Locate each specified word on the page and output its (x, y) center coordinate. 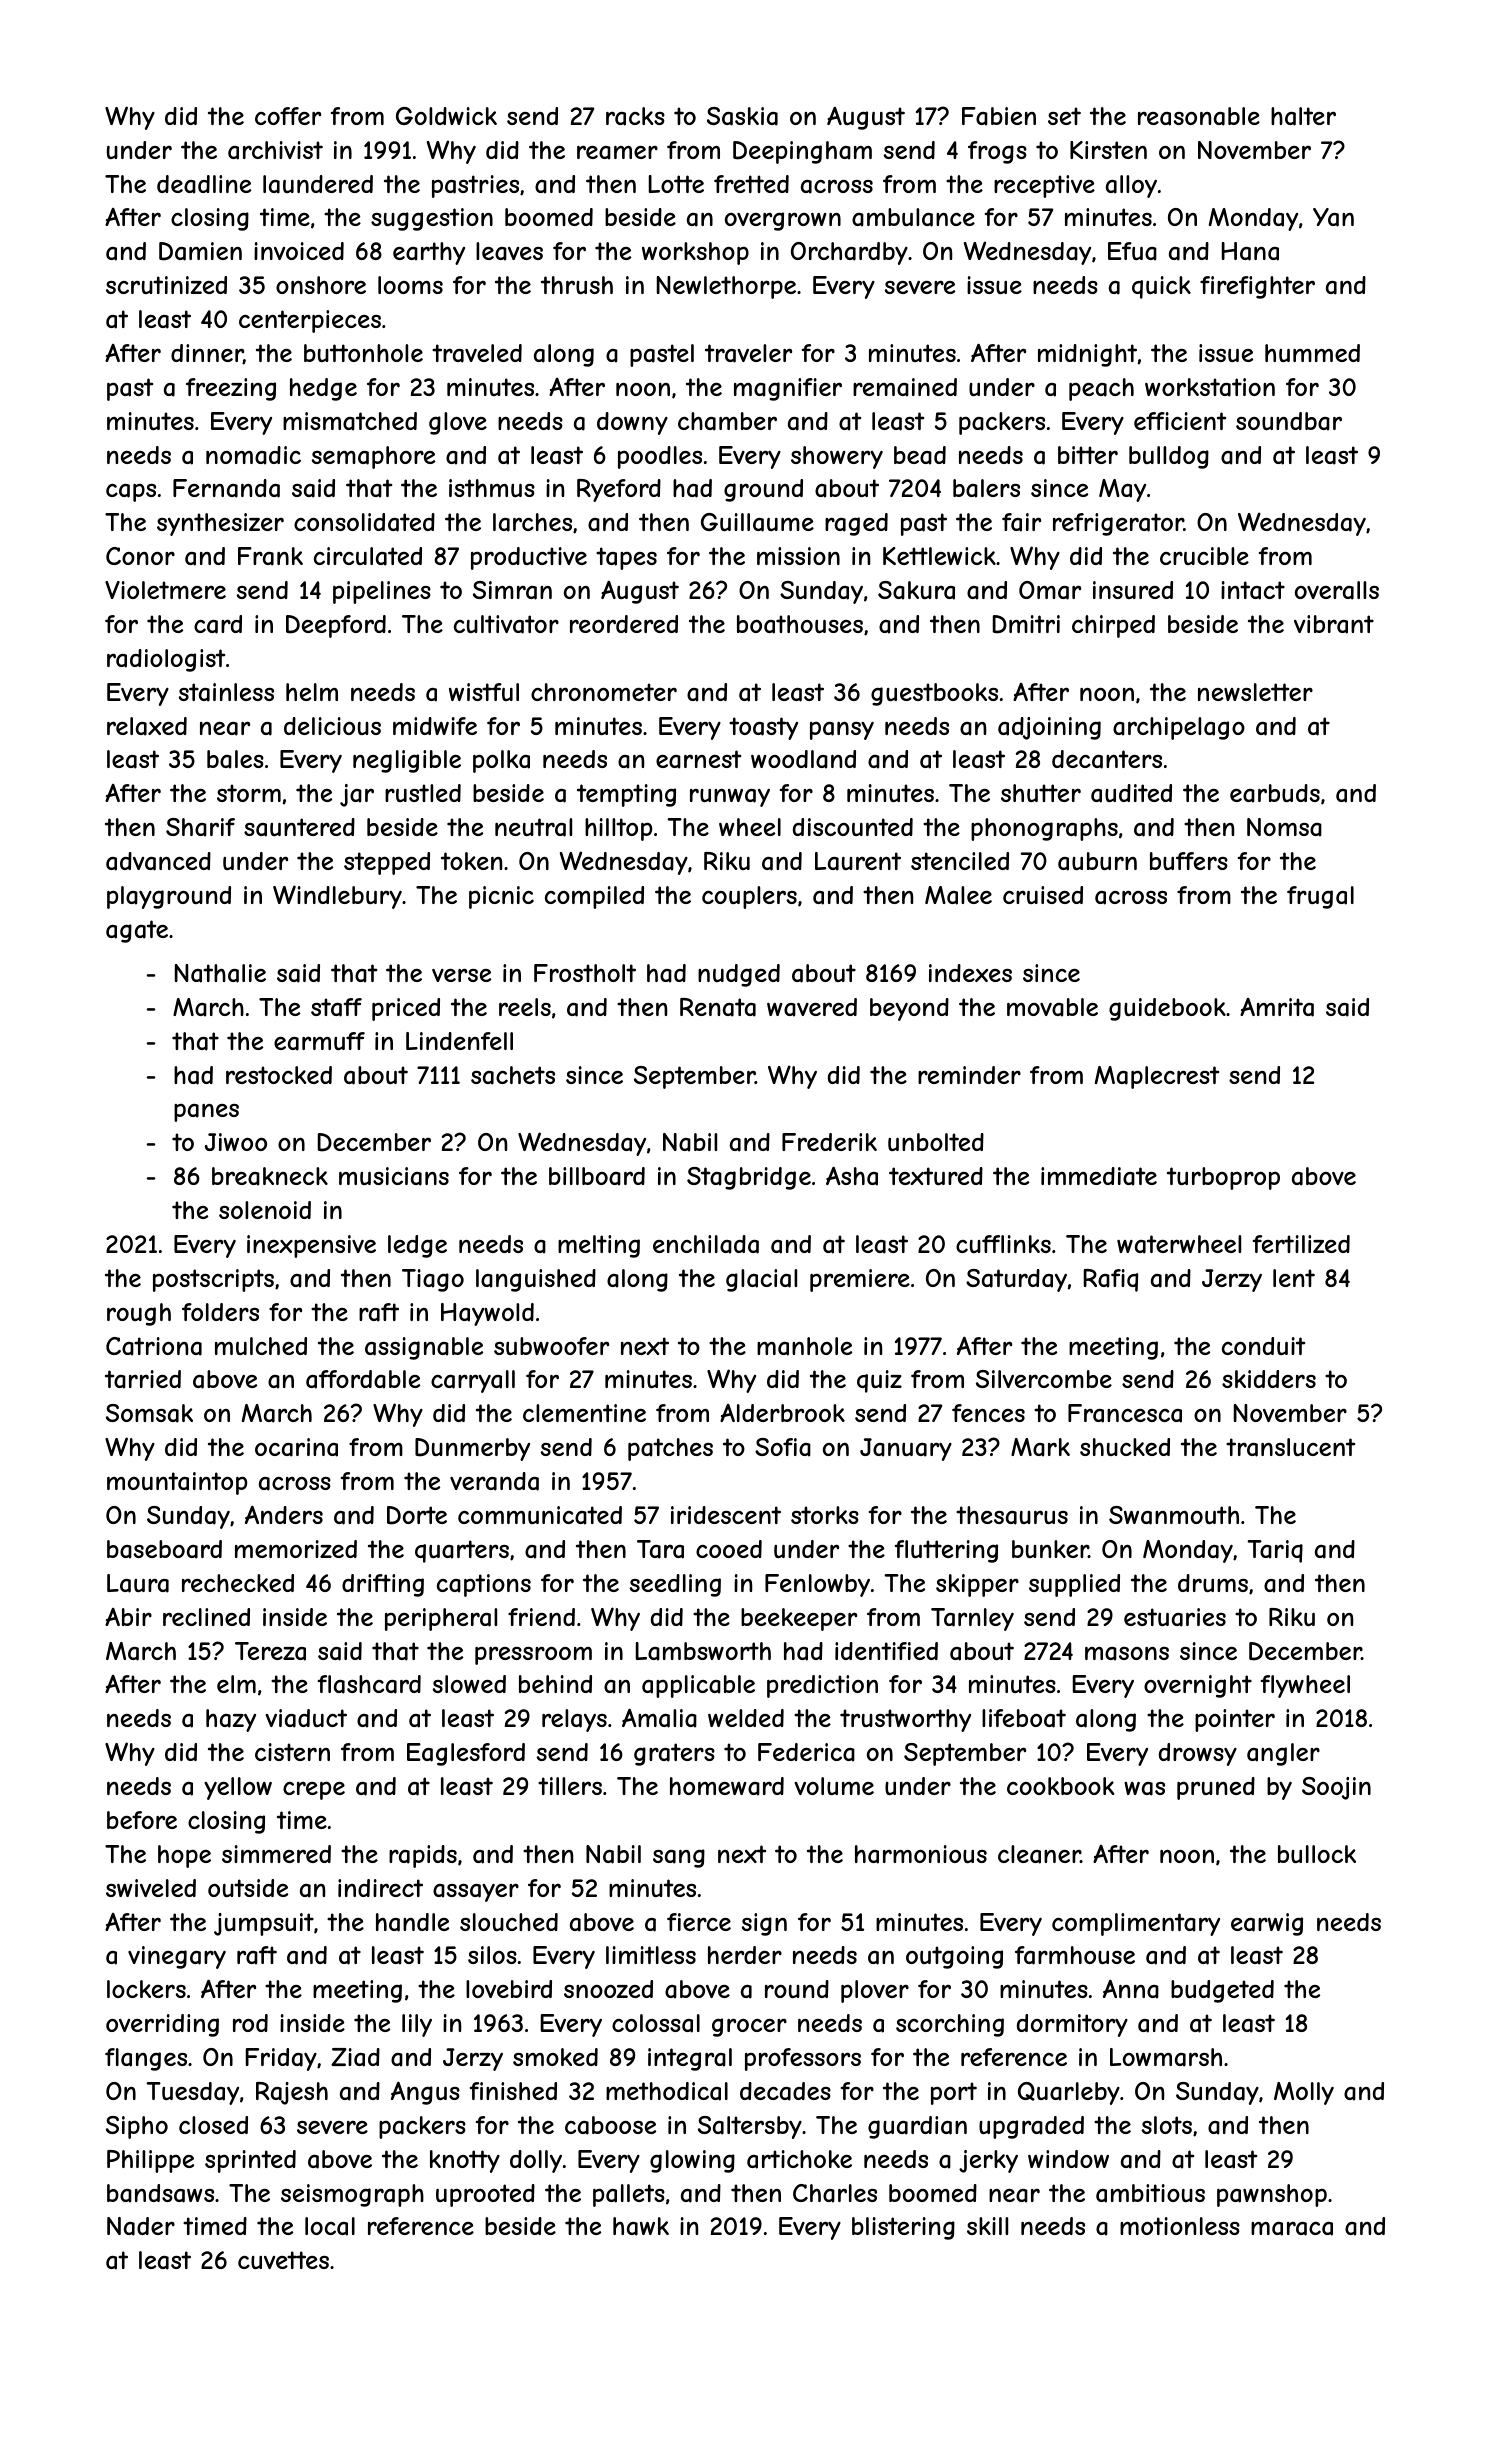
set (1064, 116)
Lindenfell (459, 1041)
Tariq (1275, 1551)
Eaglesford (466, 1754)
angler (1283, 1754)
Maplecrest (1157, 1077)
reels (525, 1007)
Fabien (999, 116)
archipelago (1179, 728)
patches (670, 1449)
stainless (226, 692)
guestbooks (934, 694)
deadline (204, 184)
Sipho (137, 2127)
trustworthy (905, 1720)
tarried (143, 1379)
